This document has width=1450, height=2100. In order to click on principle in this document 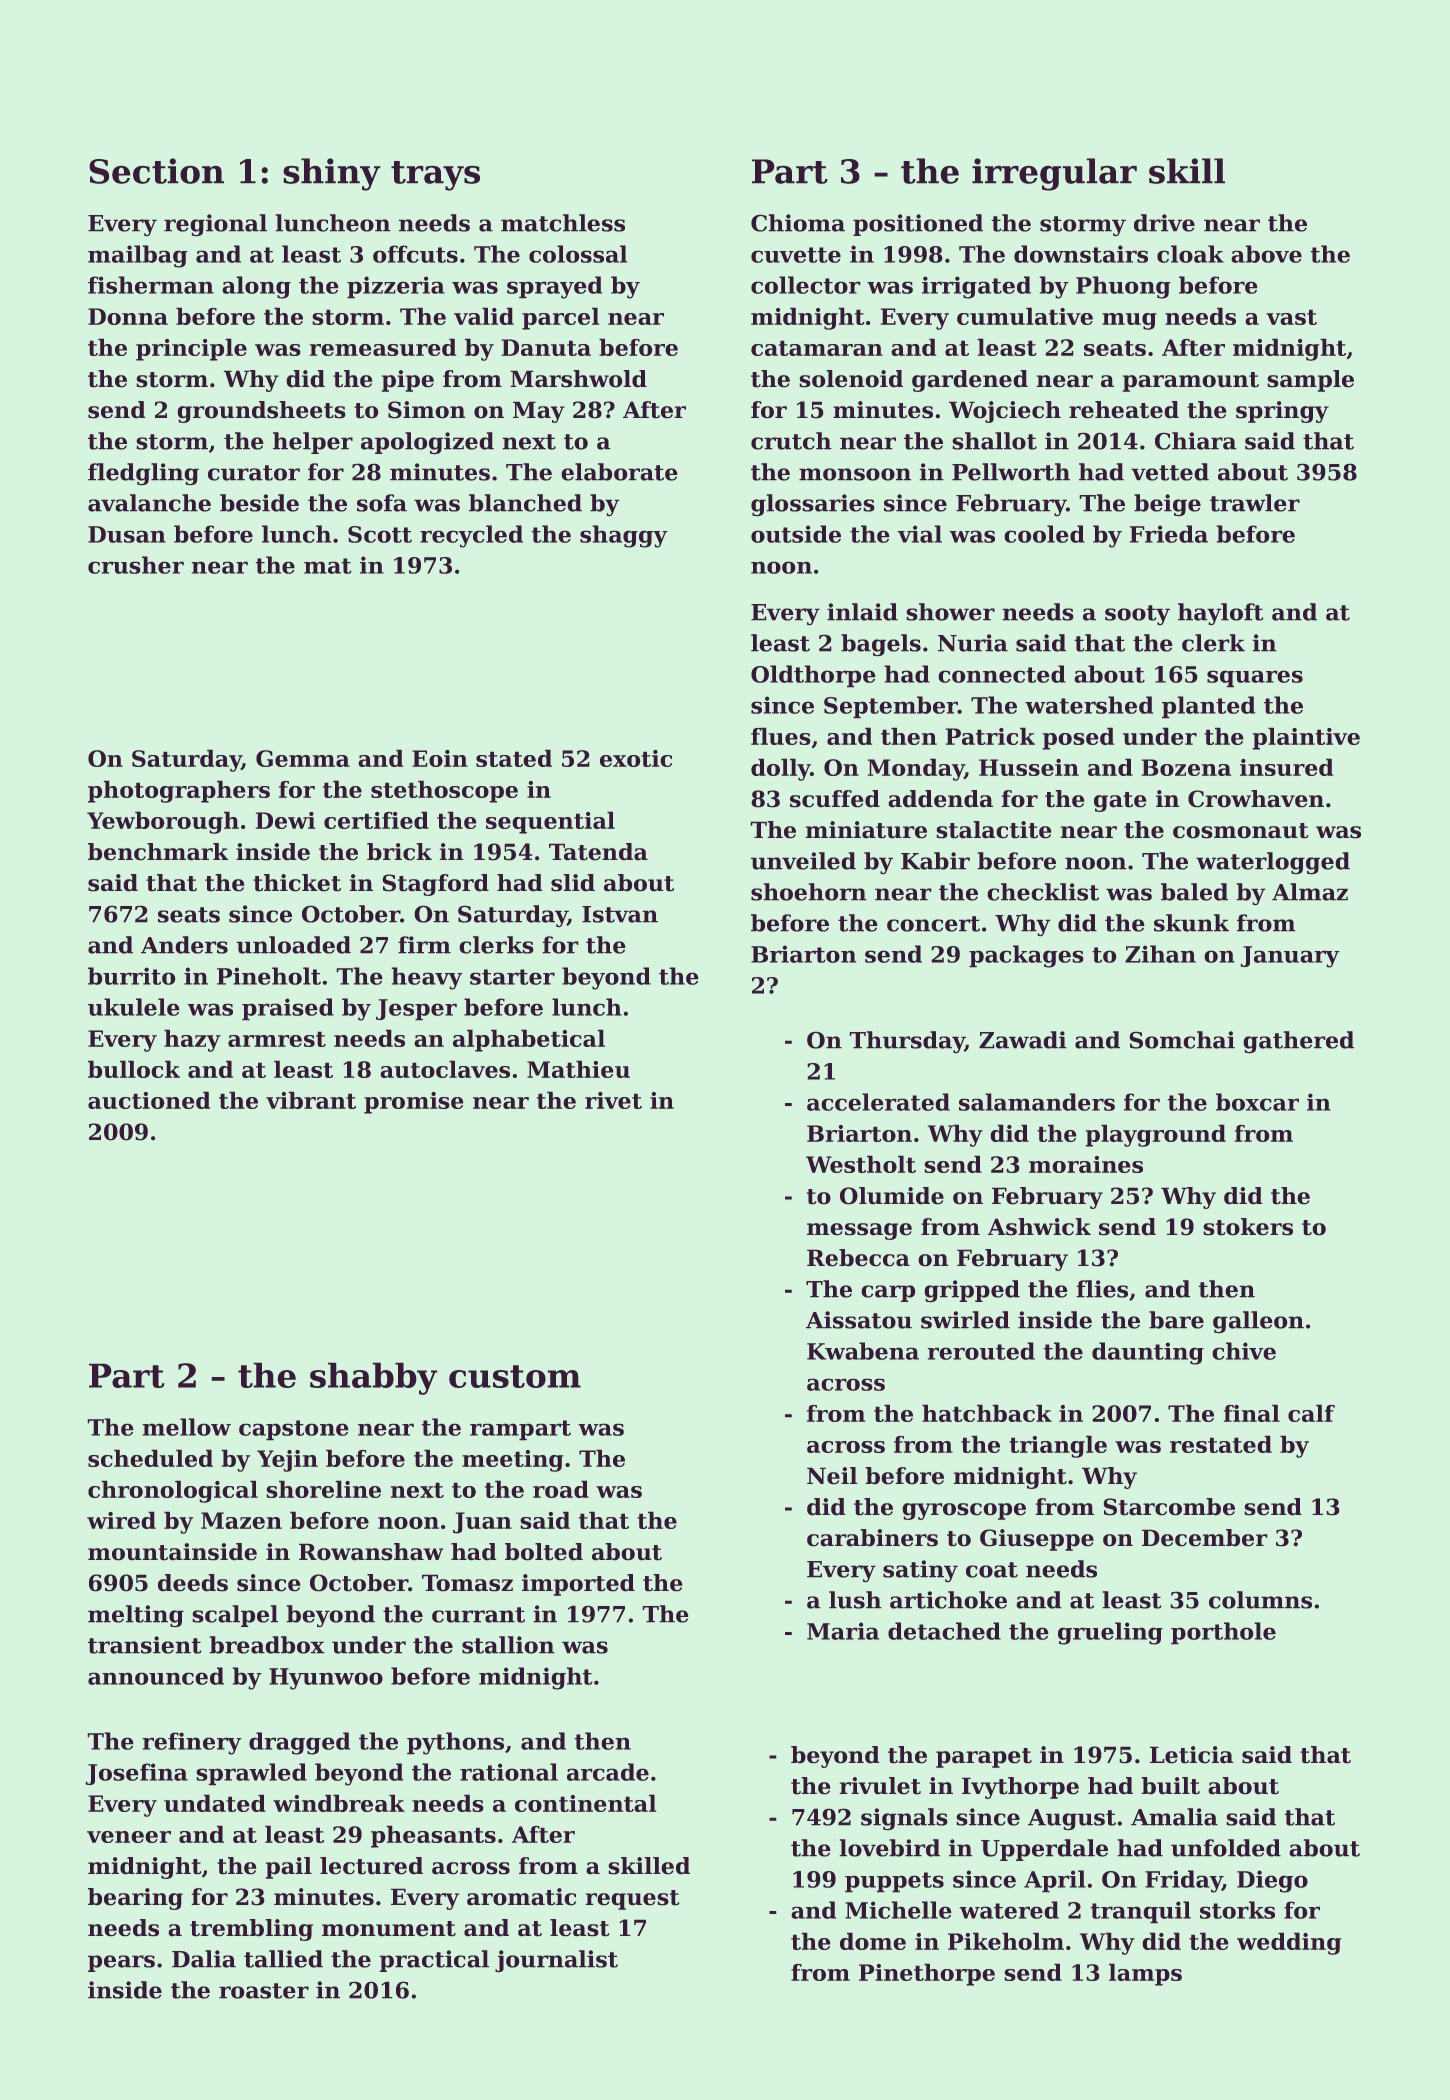, I will do `click(191, 349)`.
